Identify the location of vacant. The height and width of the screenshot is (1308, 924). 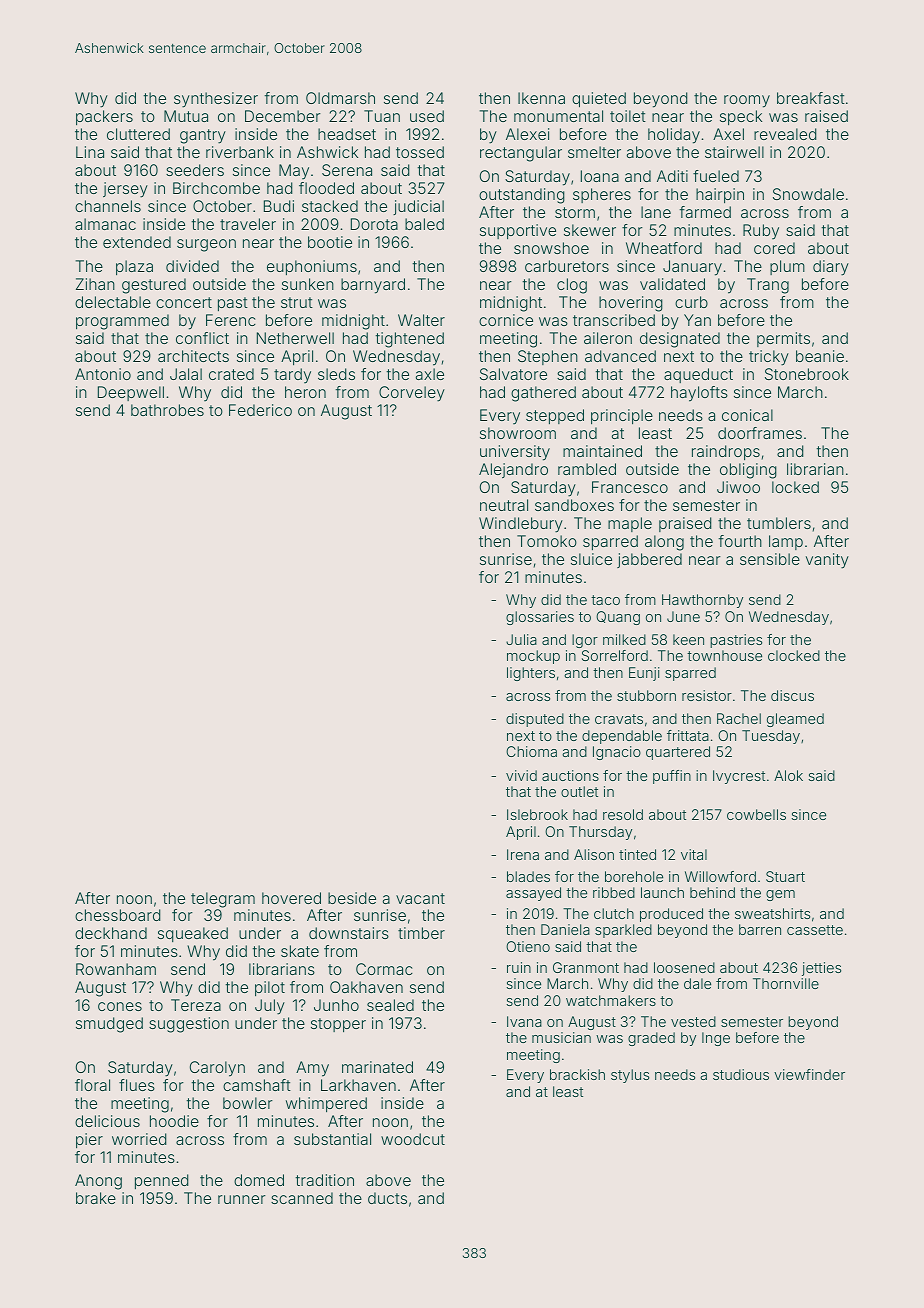
(420, 898).
